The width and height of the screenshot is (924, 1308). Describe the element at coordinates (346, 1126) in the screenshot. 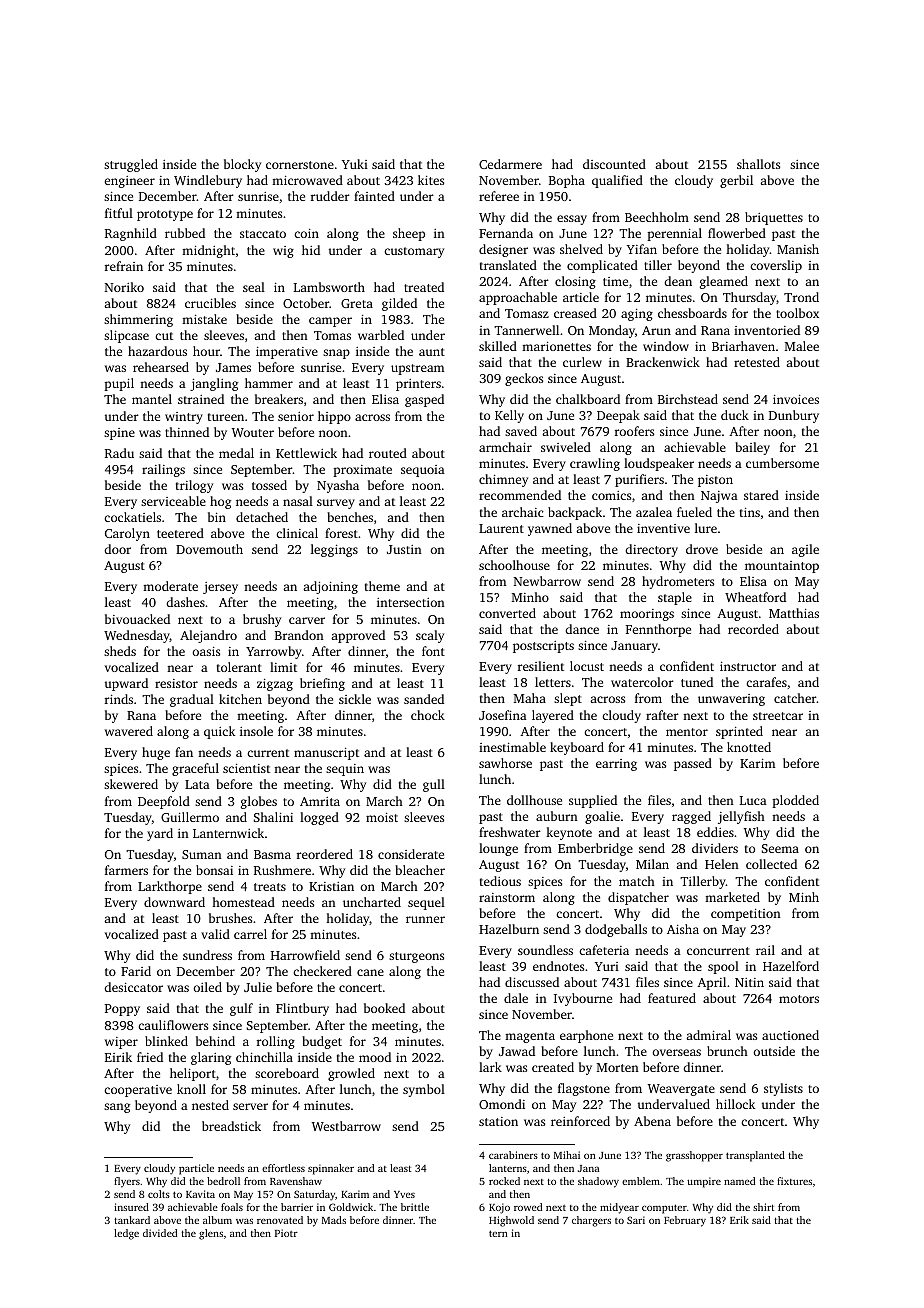

I see `Westbarrow` at that location.
